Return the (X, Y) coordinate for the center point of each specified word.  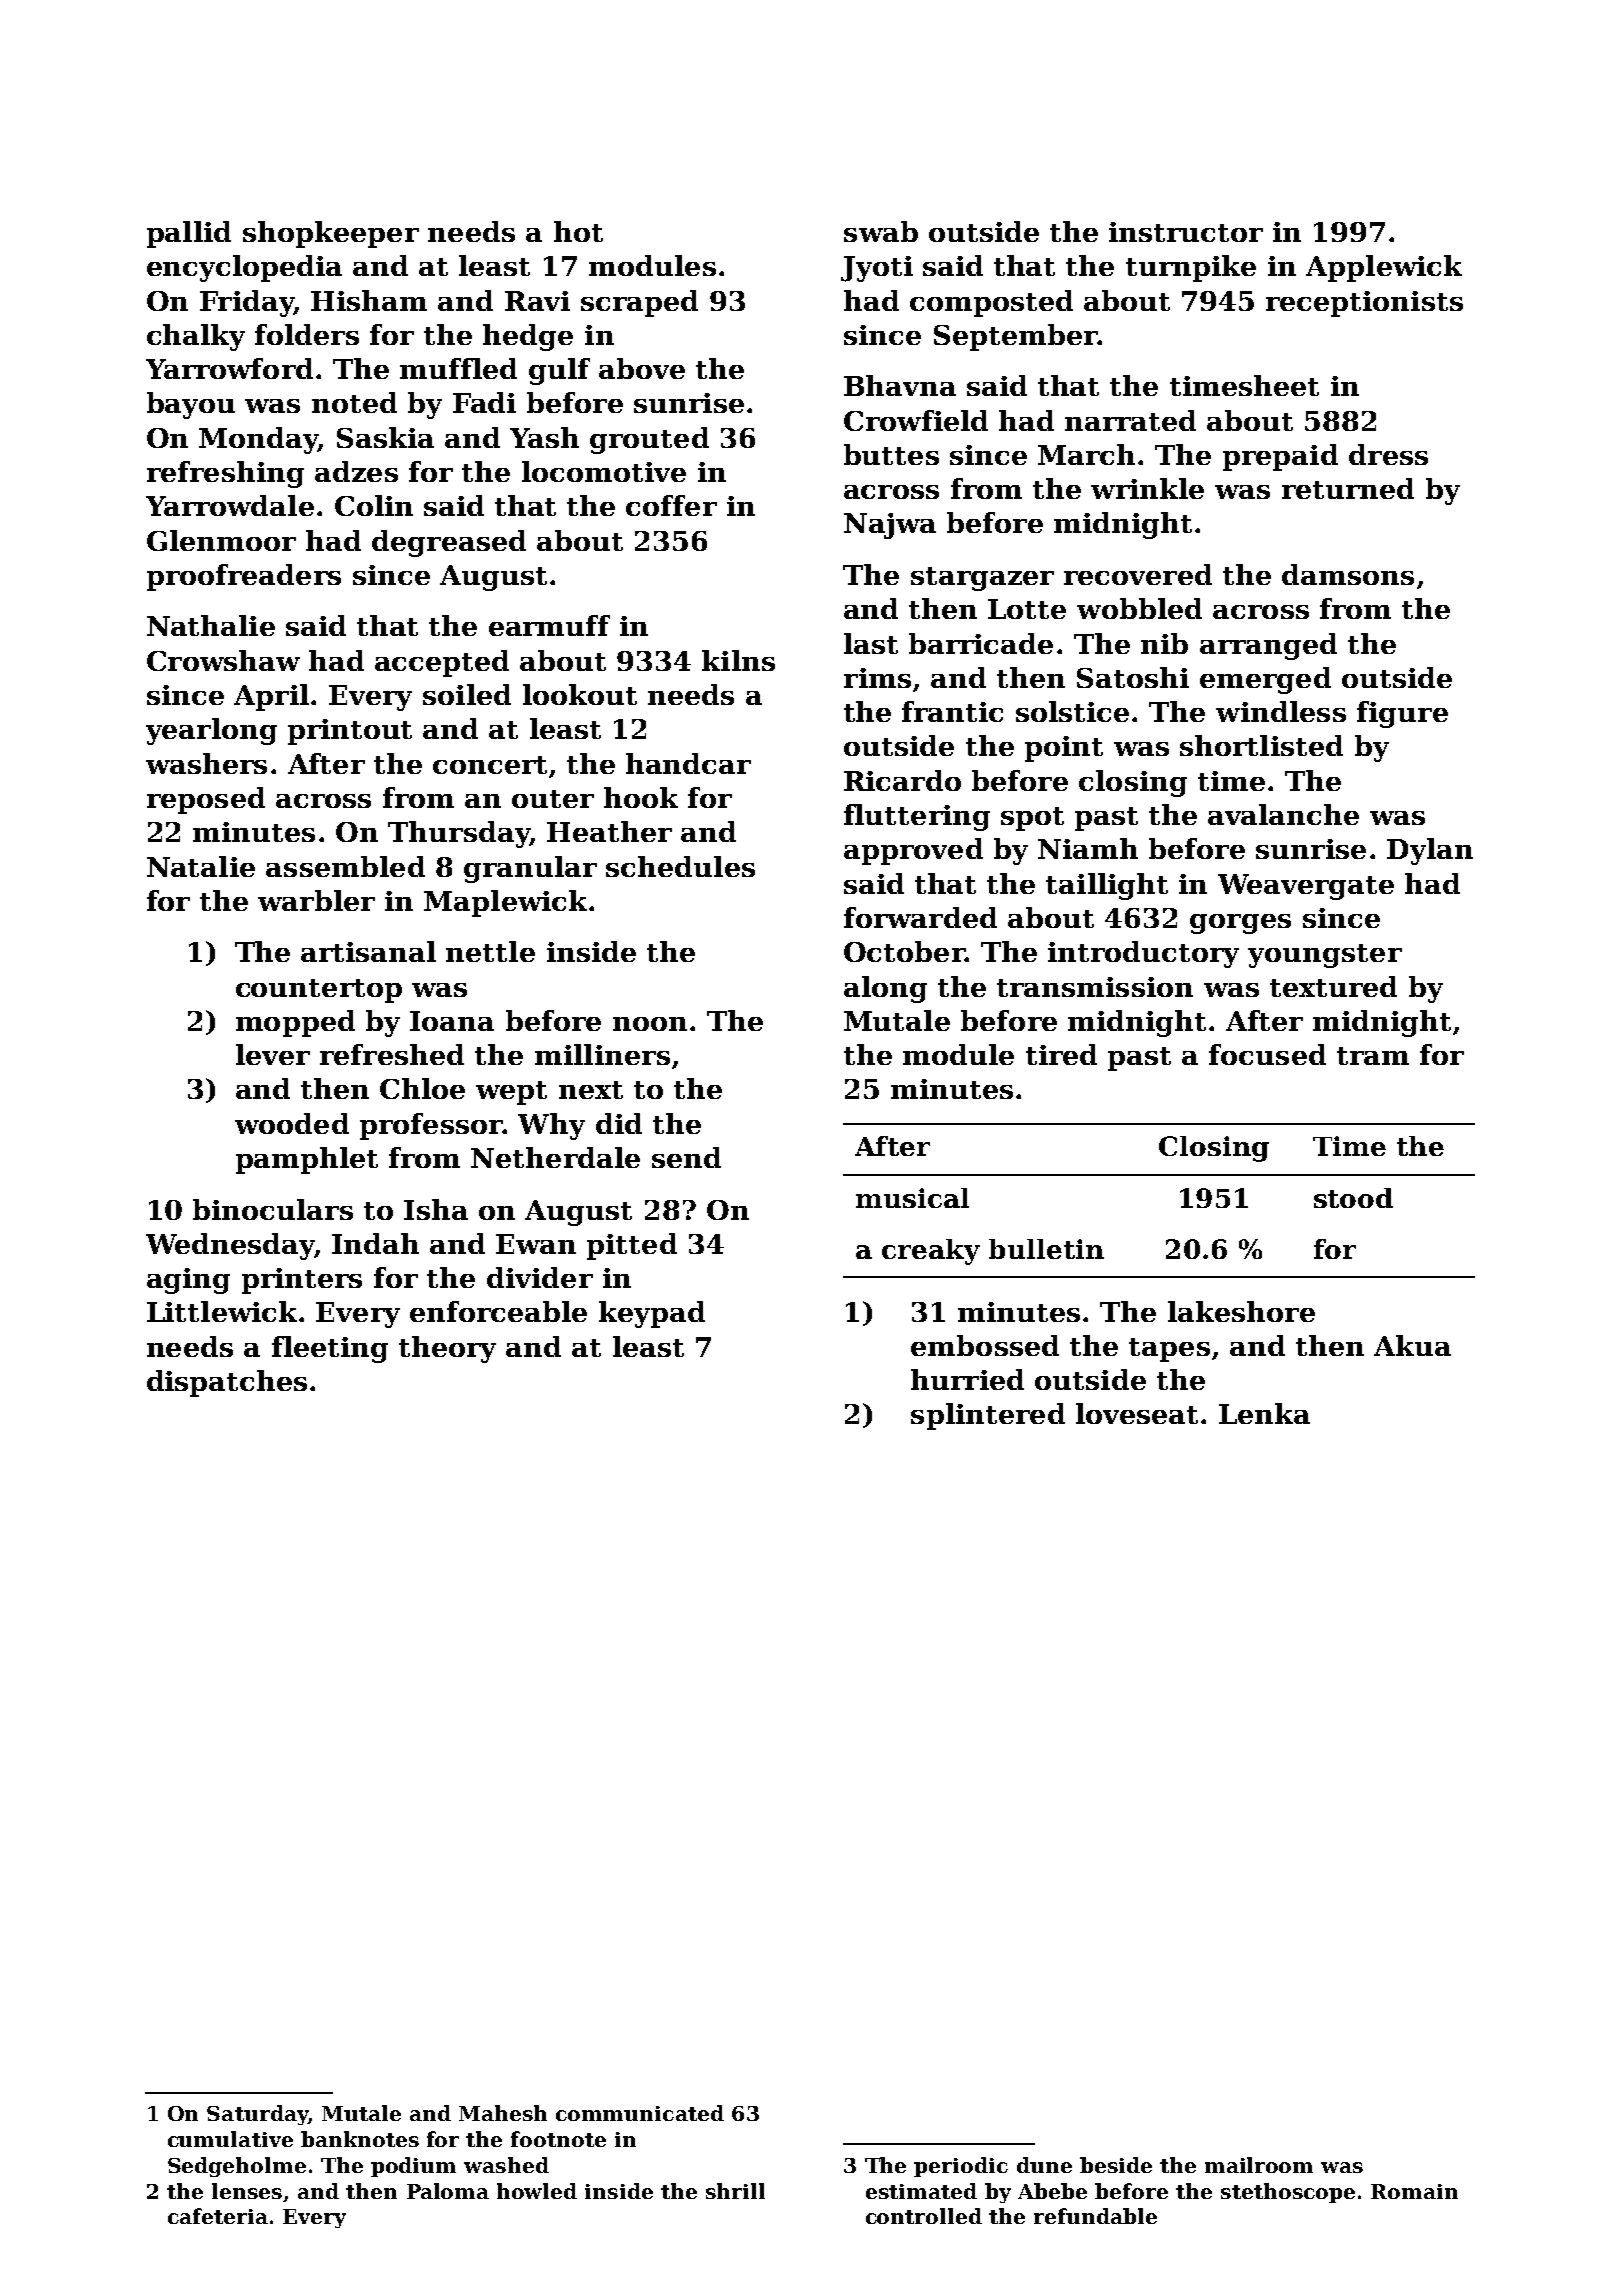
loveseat (1137, 1413)
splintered (988, 1416)
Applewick (1384, 268)
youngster (1325, 956)
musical (912, 1198)
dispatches (227, 1383)
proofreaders (244, 577)
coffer (671, 505)
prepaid (1280, 457)
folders (307, 334)
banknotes (360, 2139)
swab (881, 231)
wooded (292, 1123)
